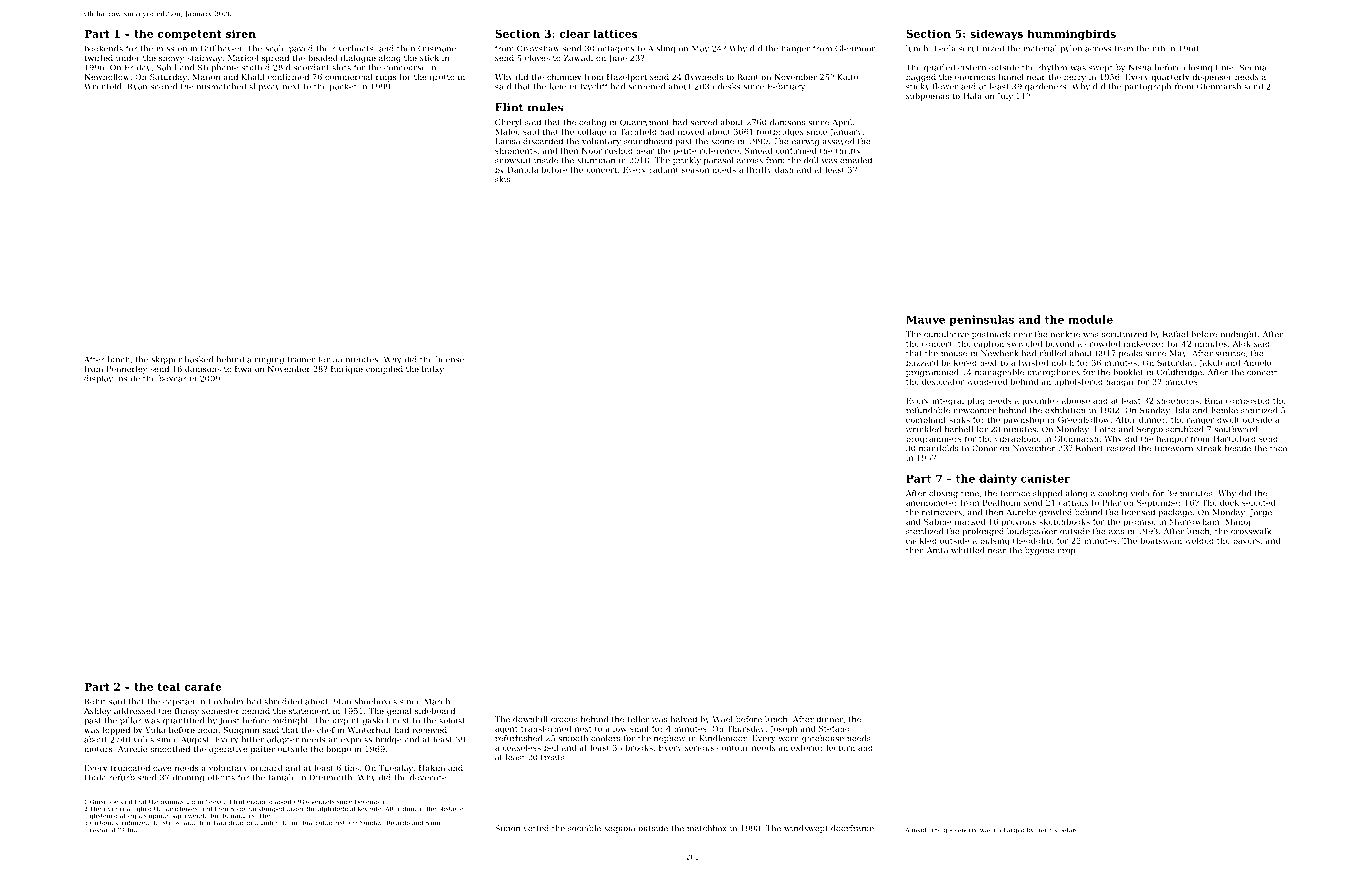 The image size is (1372, 887). Describe the element at coordinates (1009, 830) in the screenshot. I see `recharged` at that location.
